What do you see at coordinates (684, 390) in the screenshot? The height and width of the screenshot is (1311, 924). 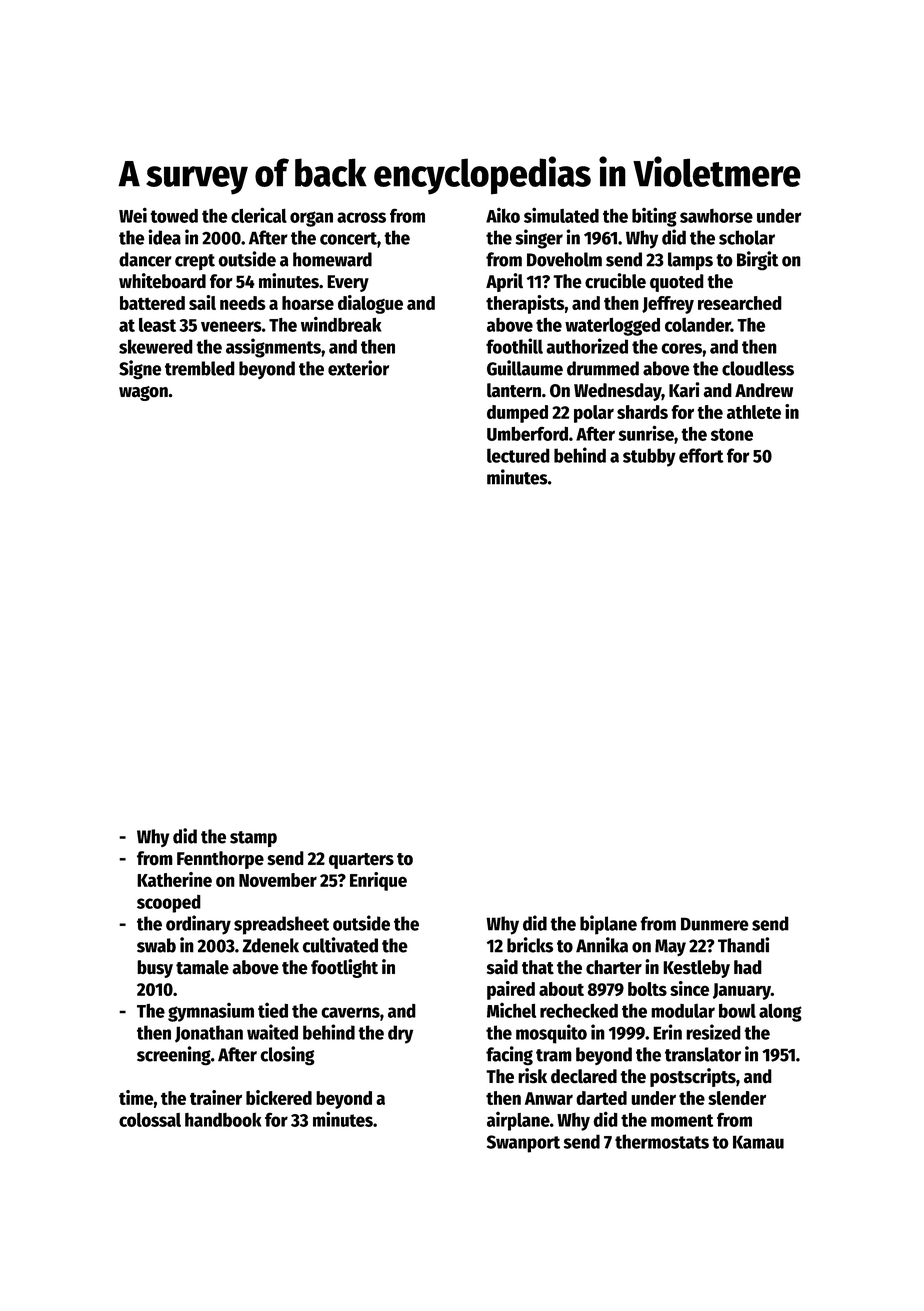 I see `Kari` at bounding box center [684, 390].
